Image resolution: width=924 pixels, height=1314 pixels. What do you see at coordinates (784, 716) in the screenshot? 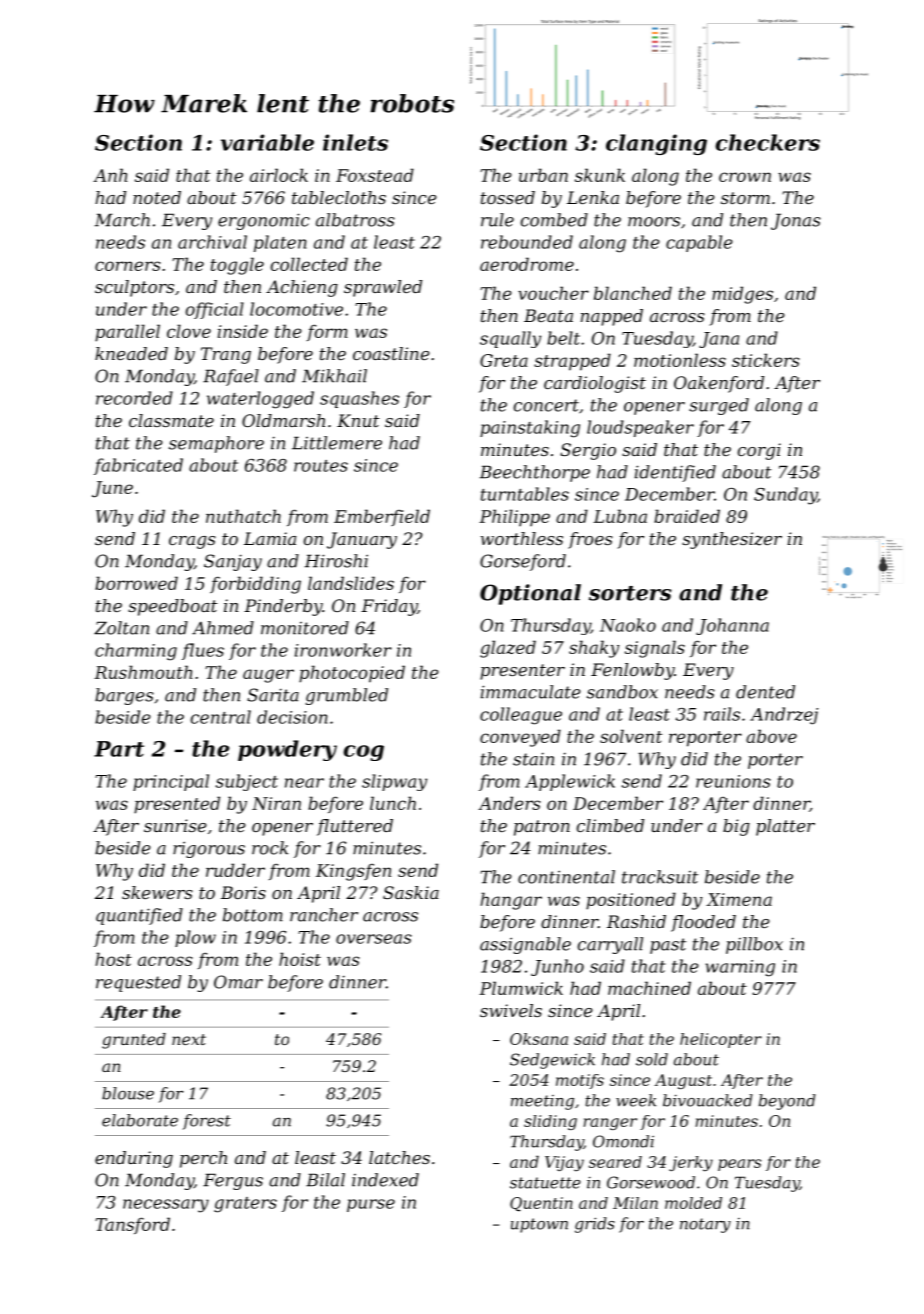
I see `Andrzej` at bounding box center [784, 716].
